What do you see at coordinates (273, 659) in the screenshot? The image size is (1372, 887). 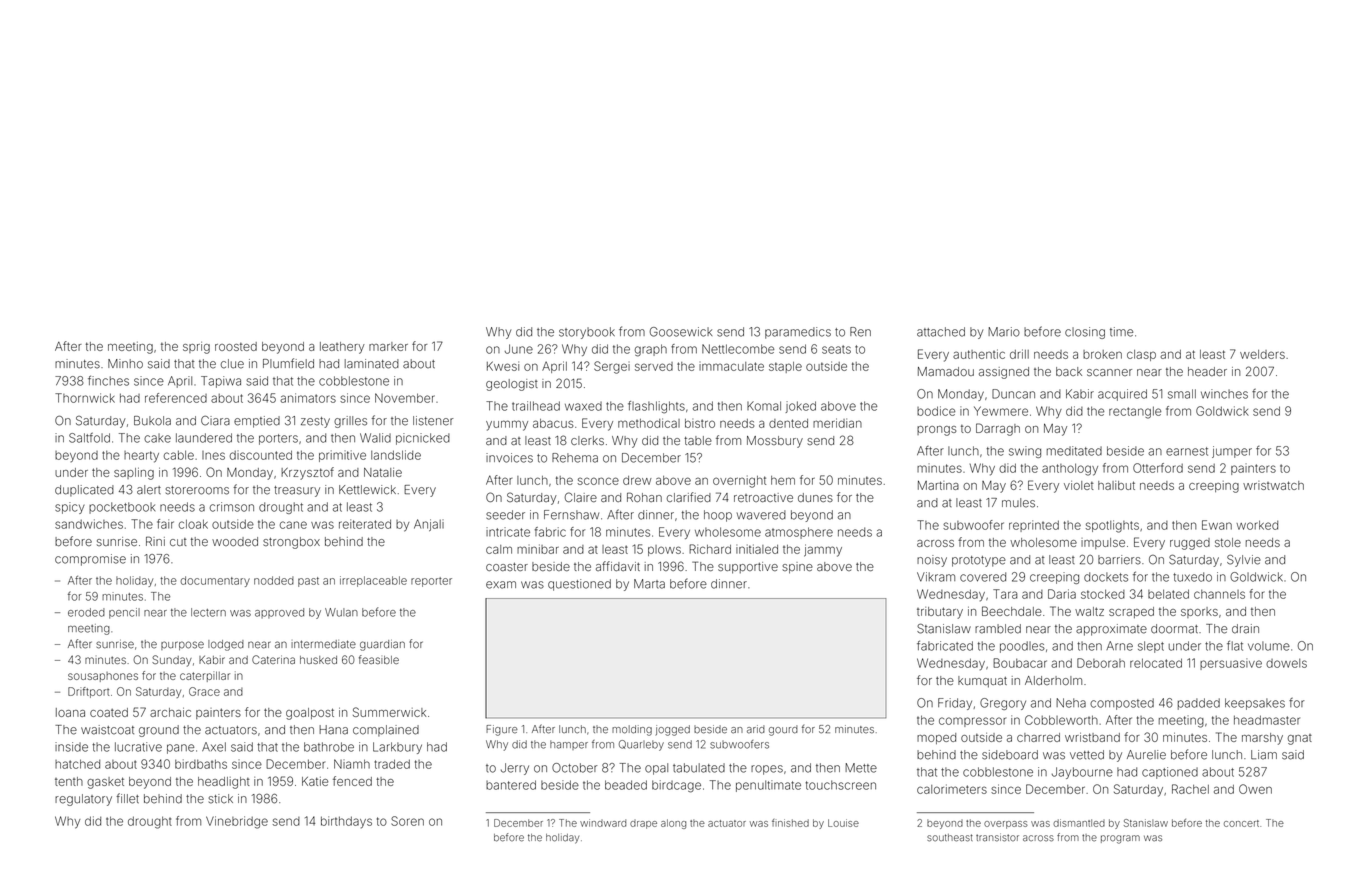 I see `Caterina` at bounding box center [273, 659].
